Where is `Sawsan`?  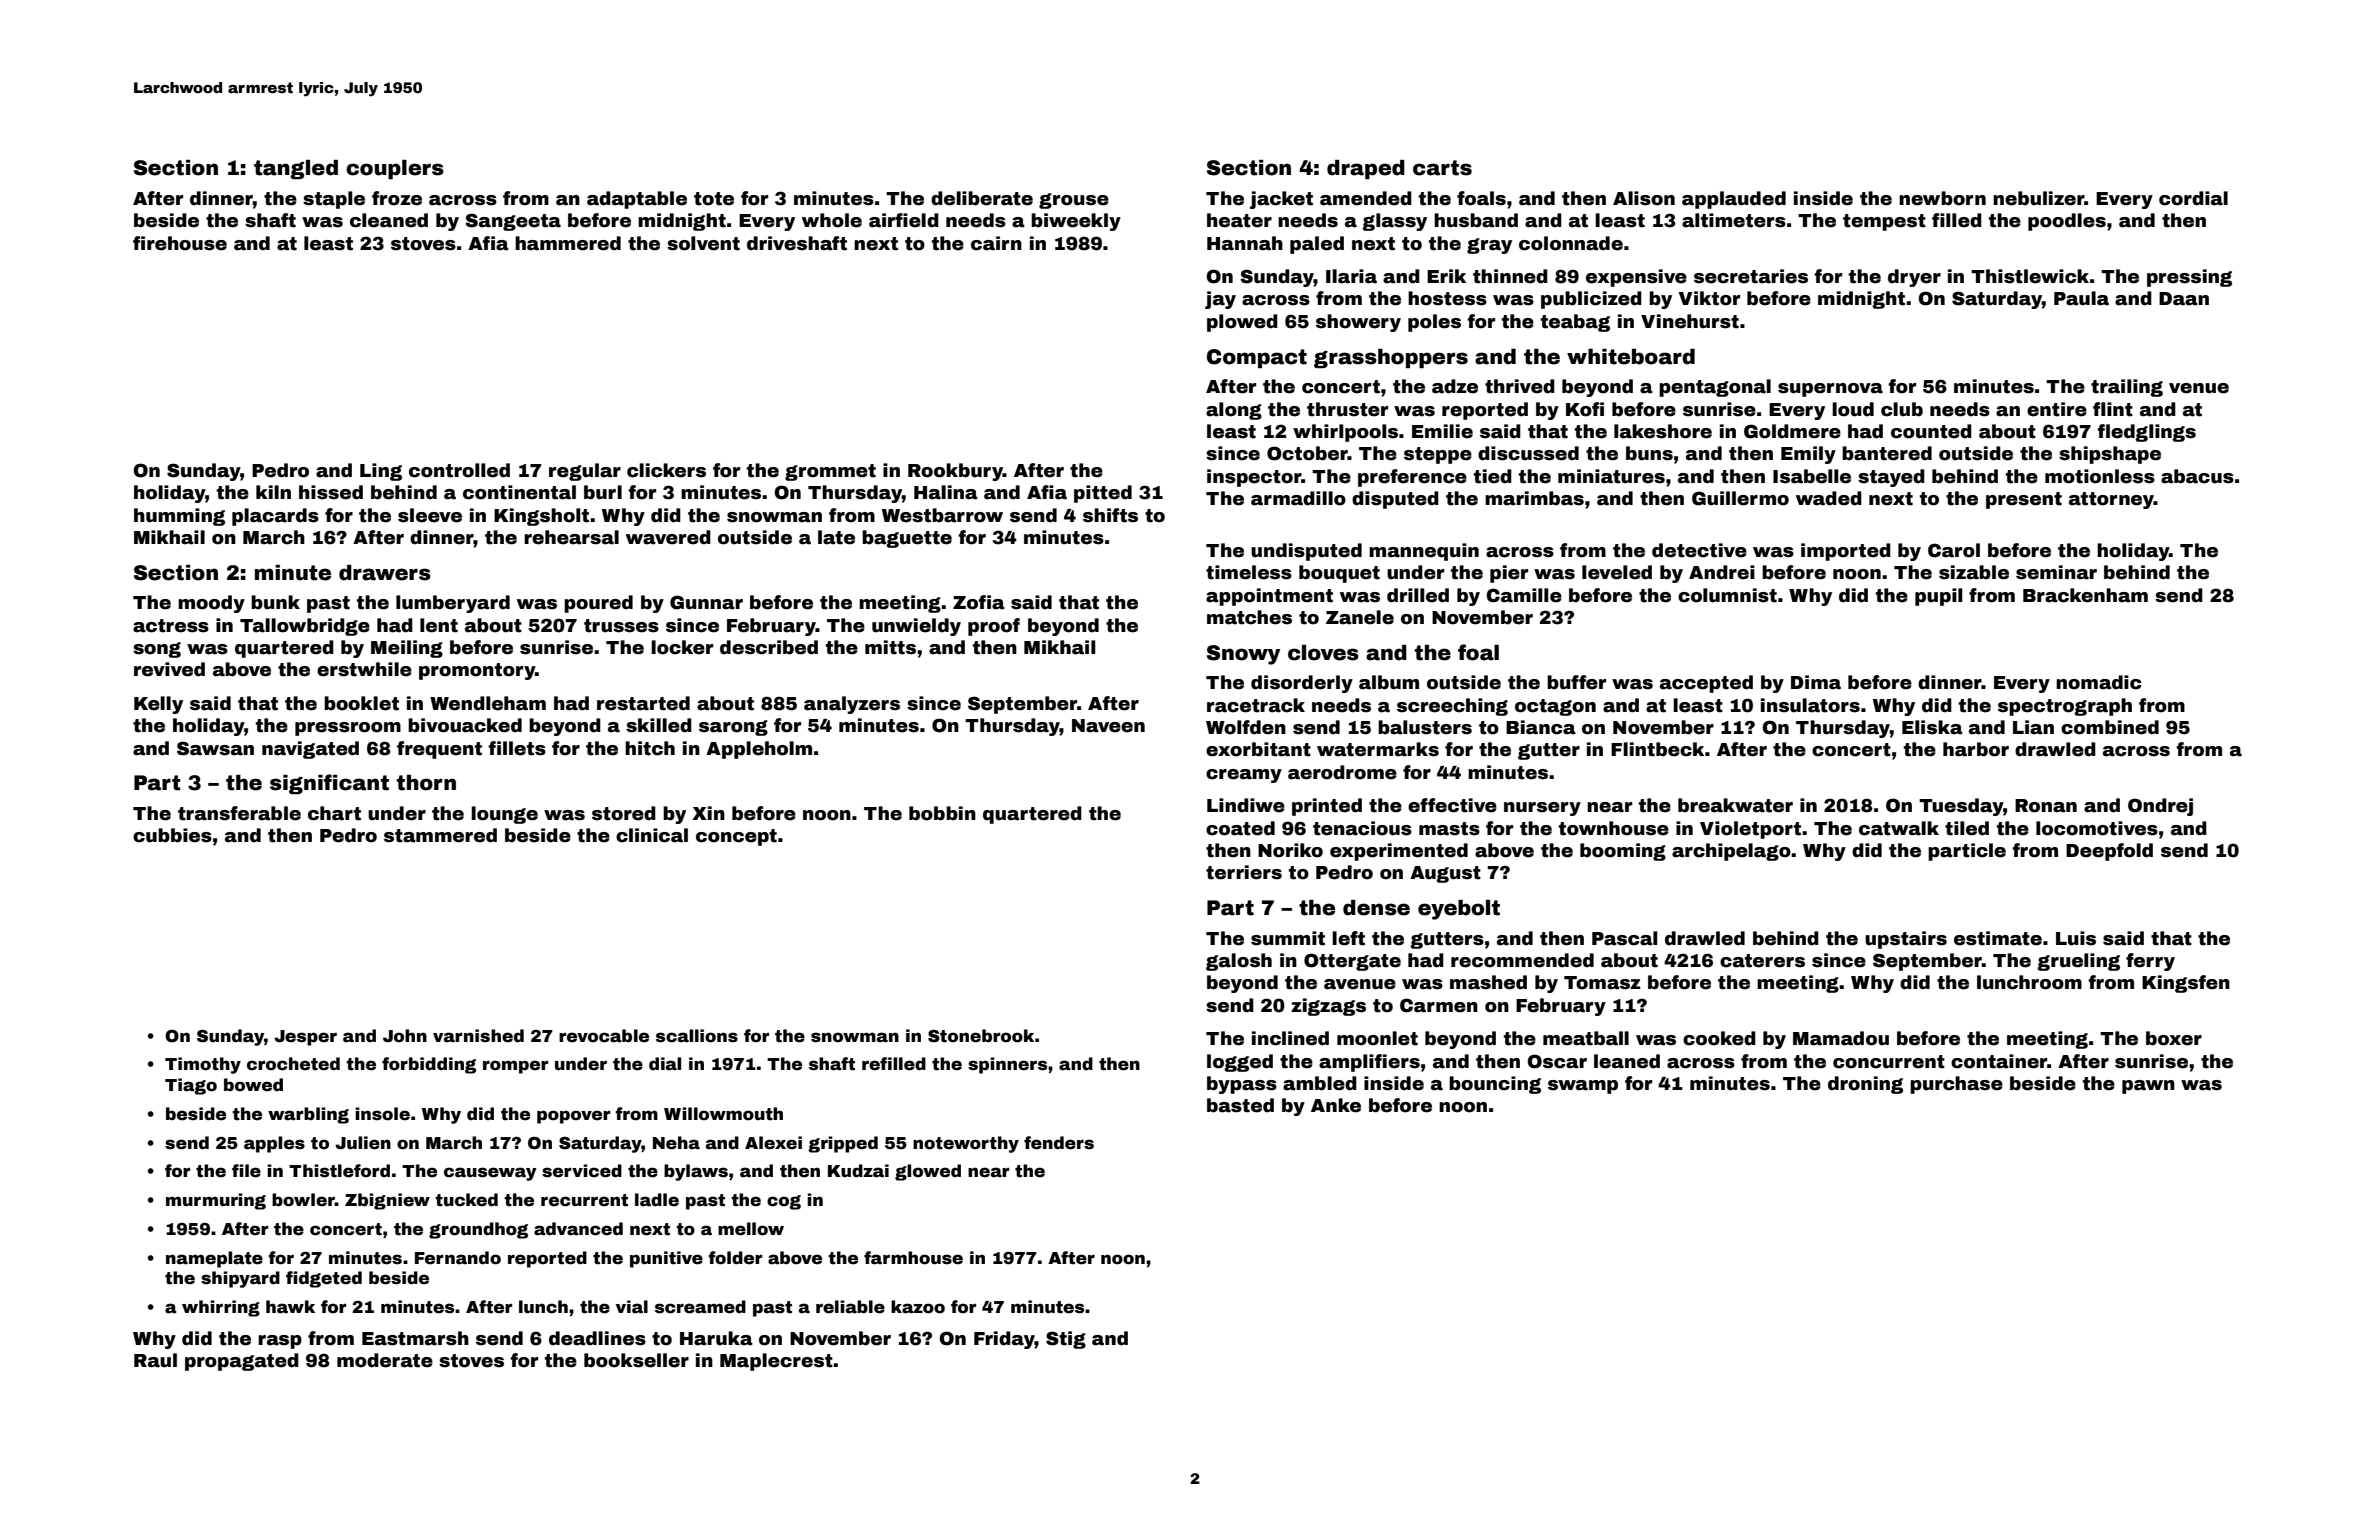 Sawsan is located at coordinates (215, 748).
